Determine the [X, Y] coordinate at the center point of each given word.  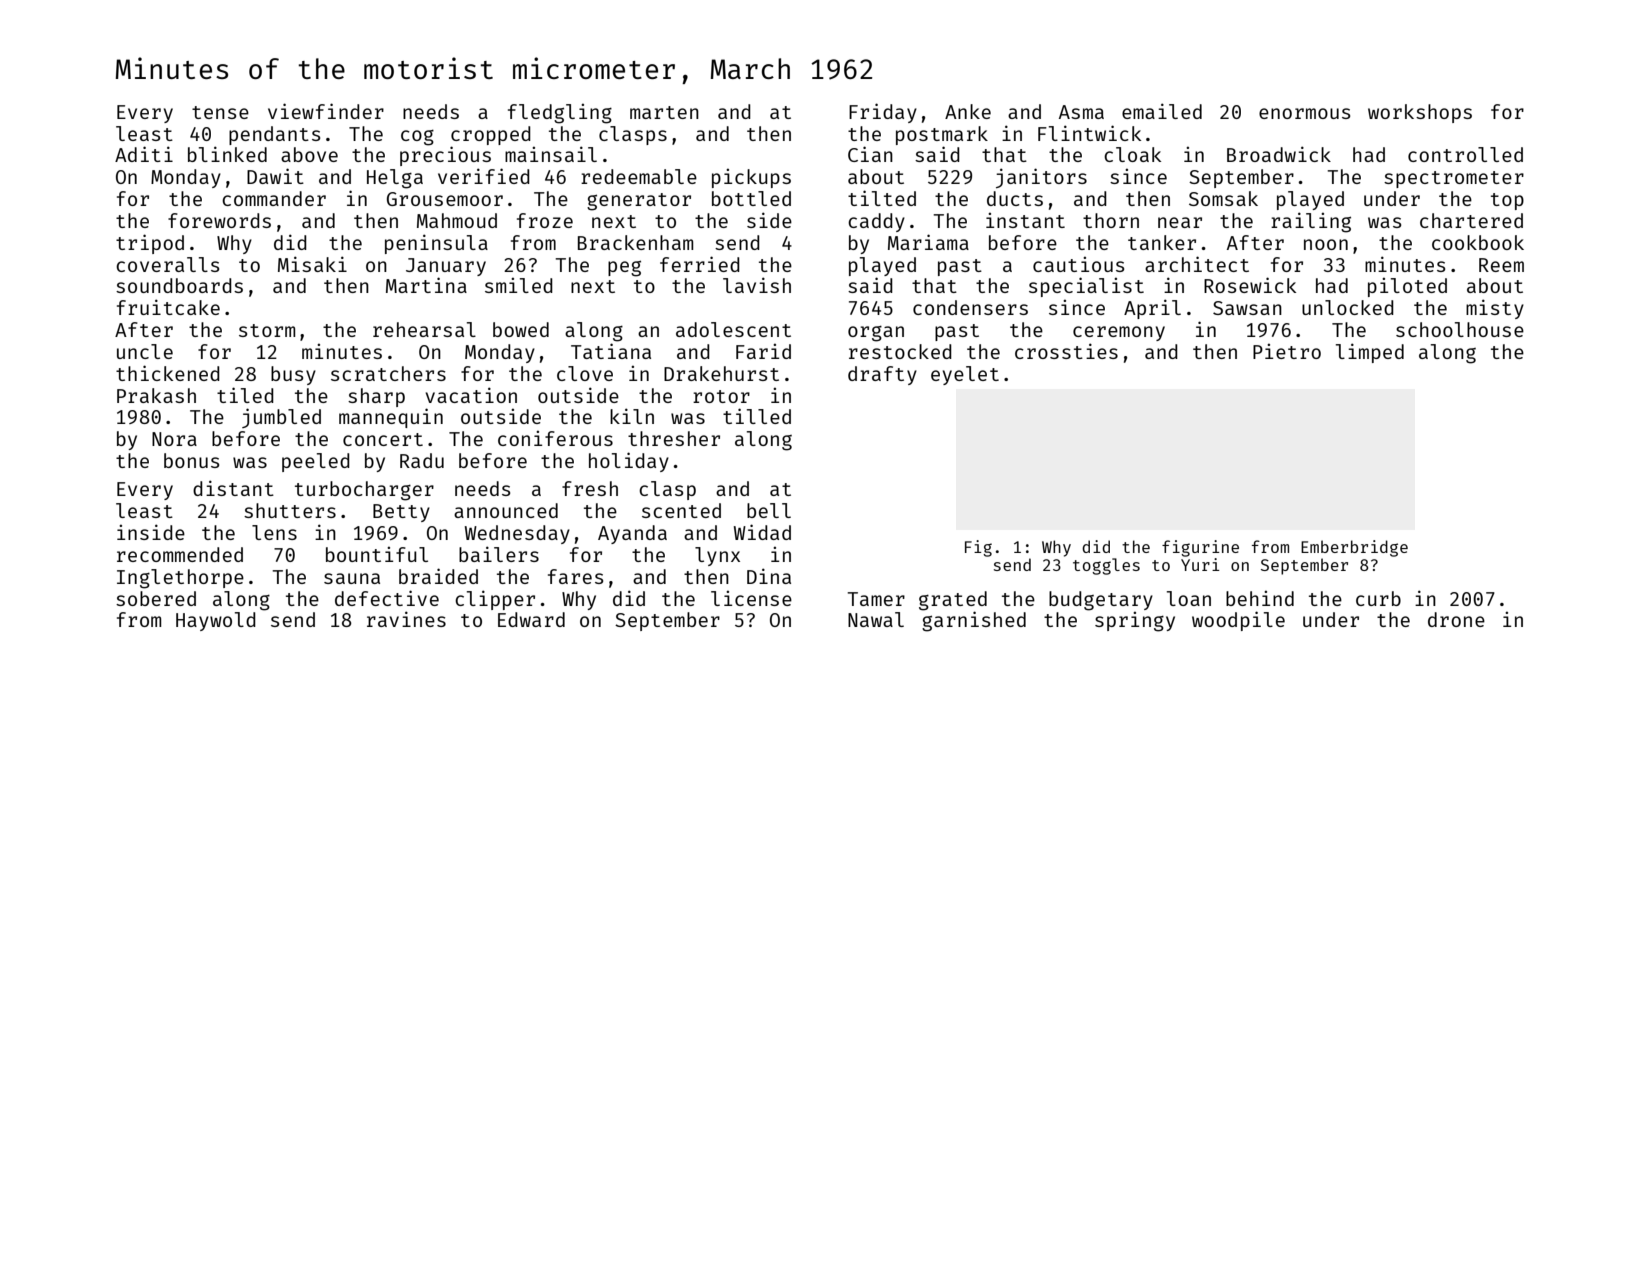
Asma [1081, 112]
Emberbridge [1354, 548]
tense [220, 112]
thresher [674, 438]
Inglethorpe [180, 579]
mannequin [391, 418]
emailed [1162, 111]
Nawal [876, 619]
